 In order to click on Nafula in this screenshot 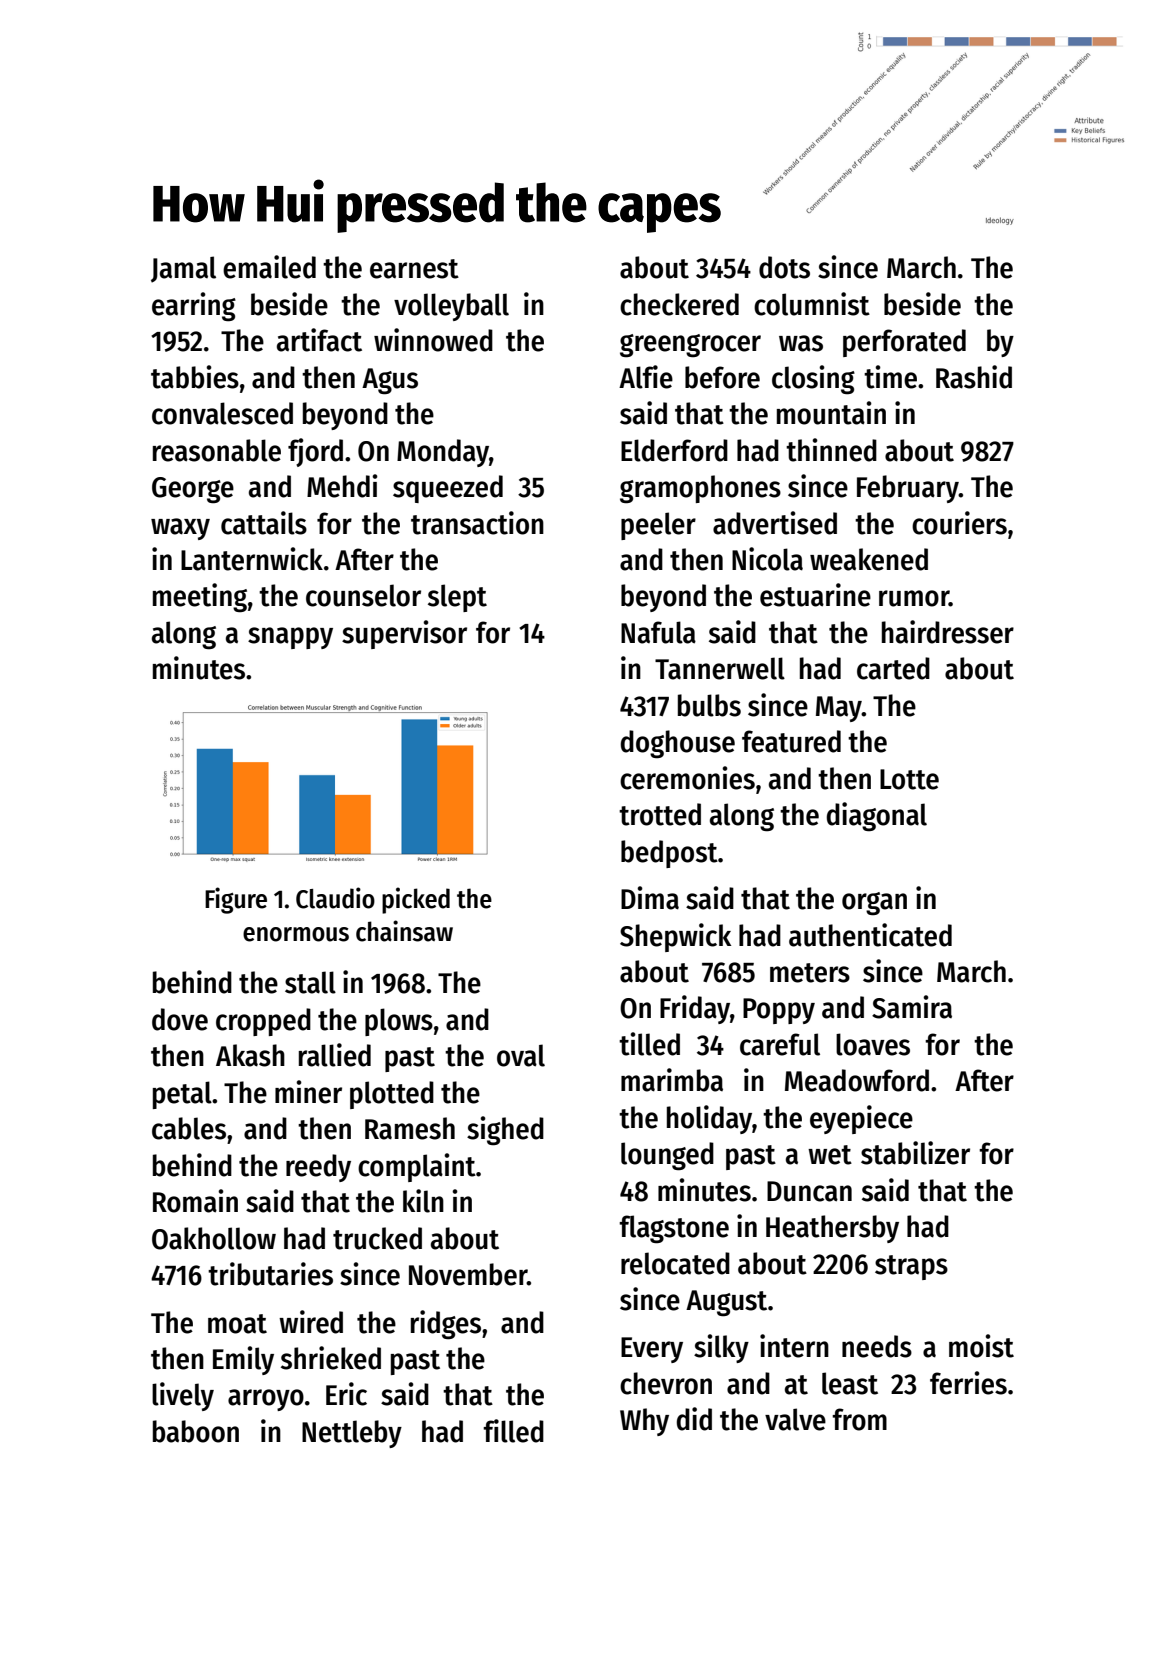, I will do `click(658, 632)`.
